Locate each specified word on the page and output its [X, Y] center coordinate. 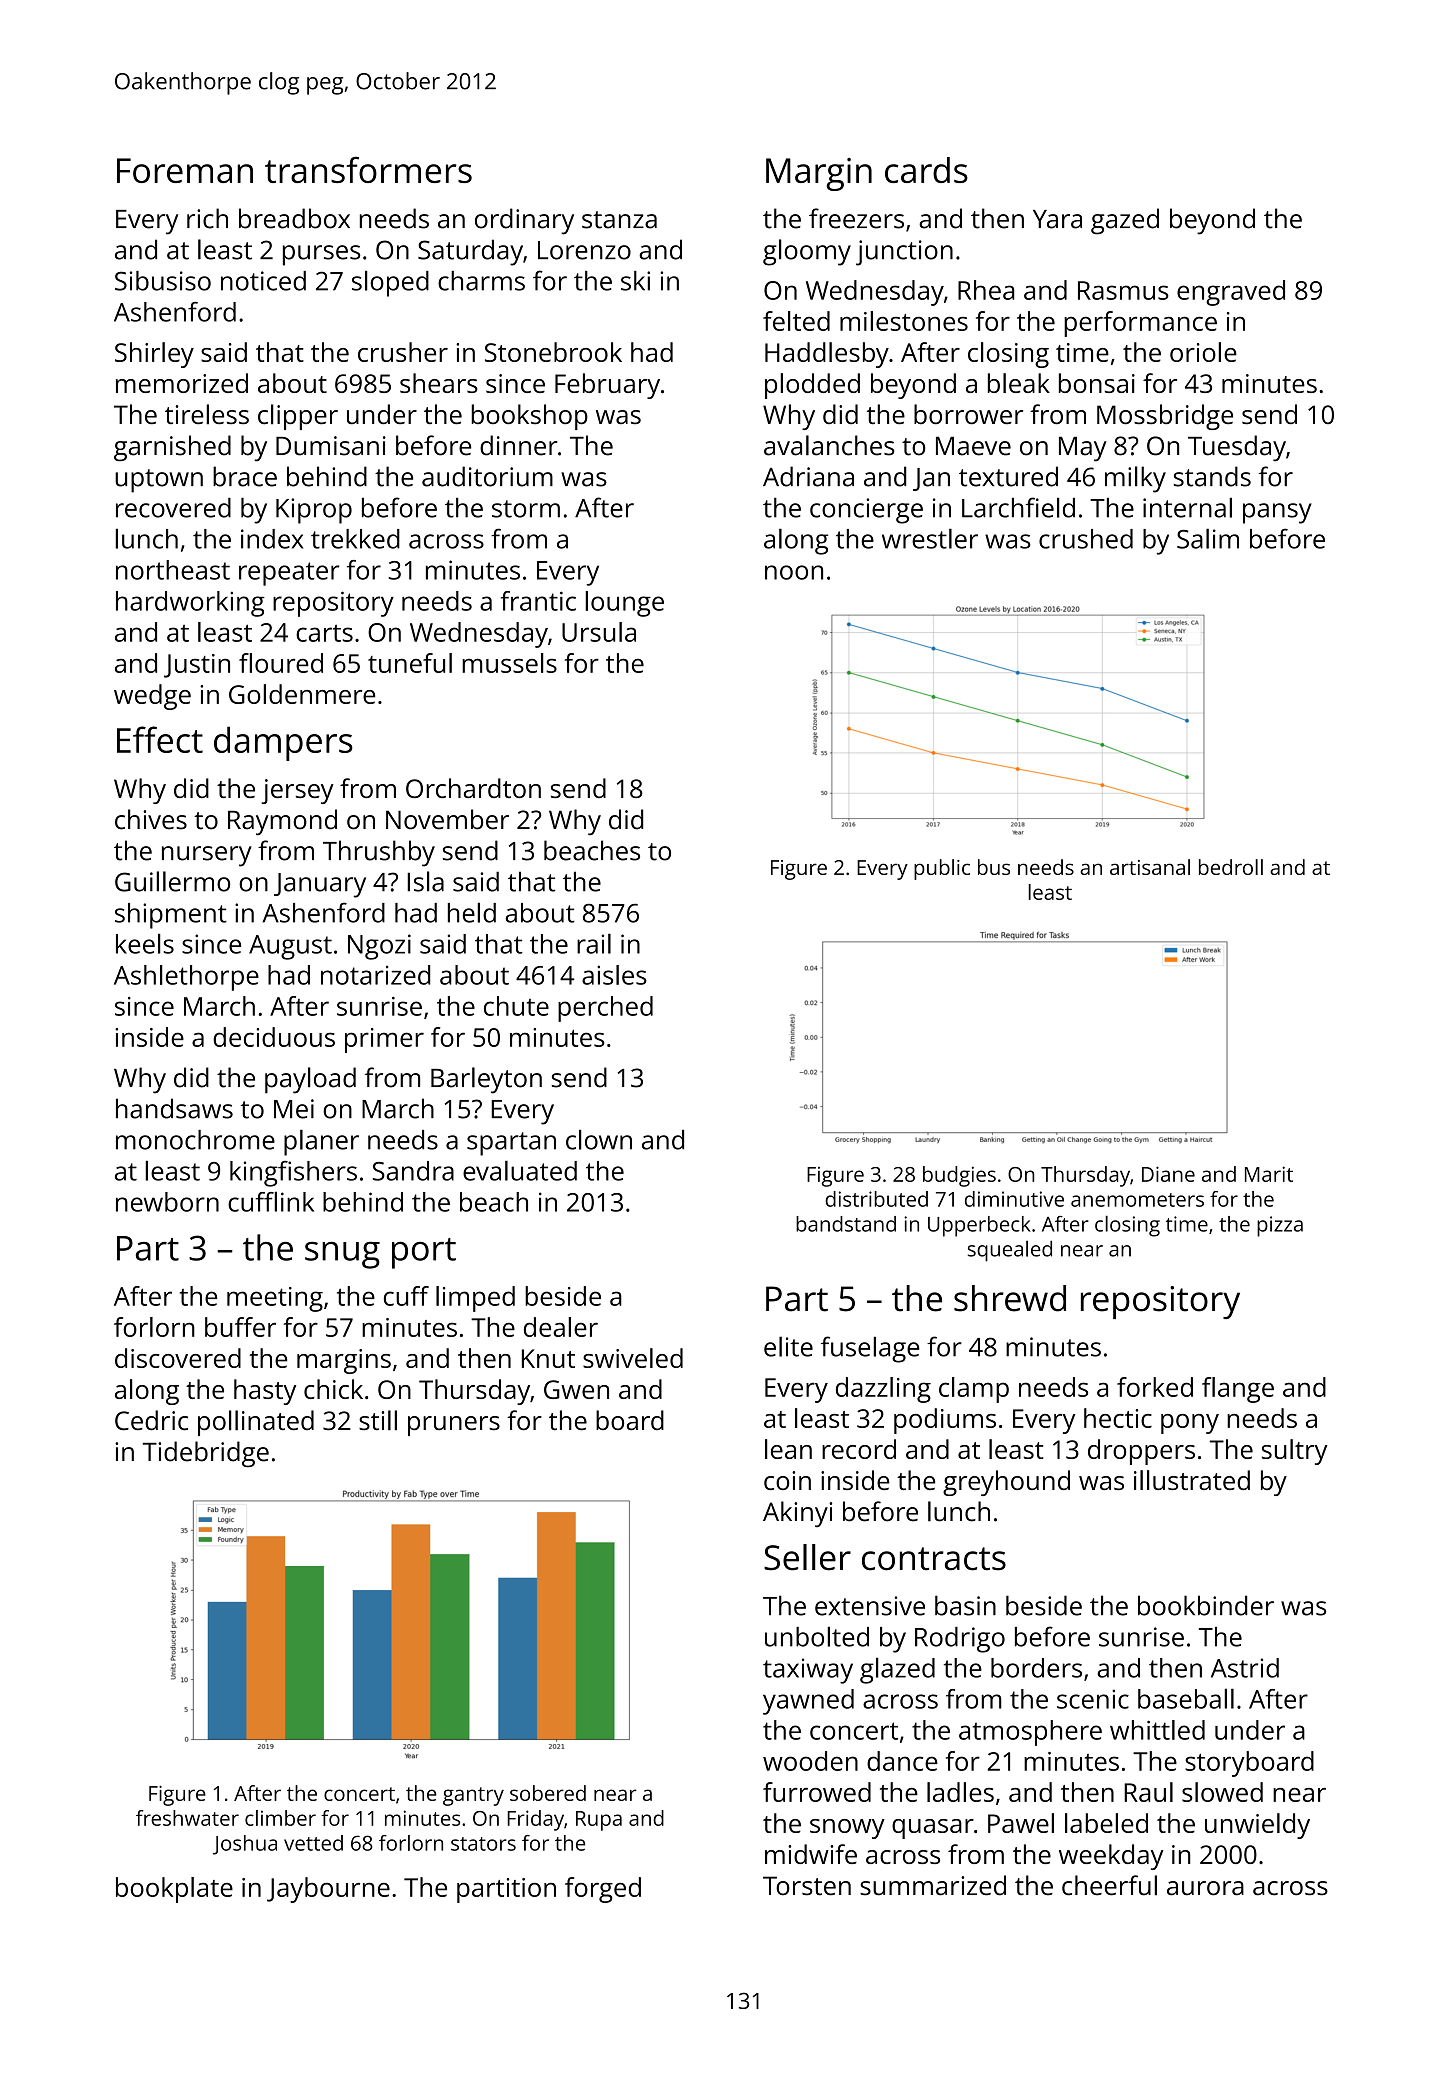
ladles [960, 1792]
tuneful [410, 663]
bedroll [1231, 867]
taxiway [808, 1671]
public [942, 869]
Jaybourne [328, 1890]
